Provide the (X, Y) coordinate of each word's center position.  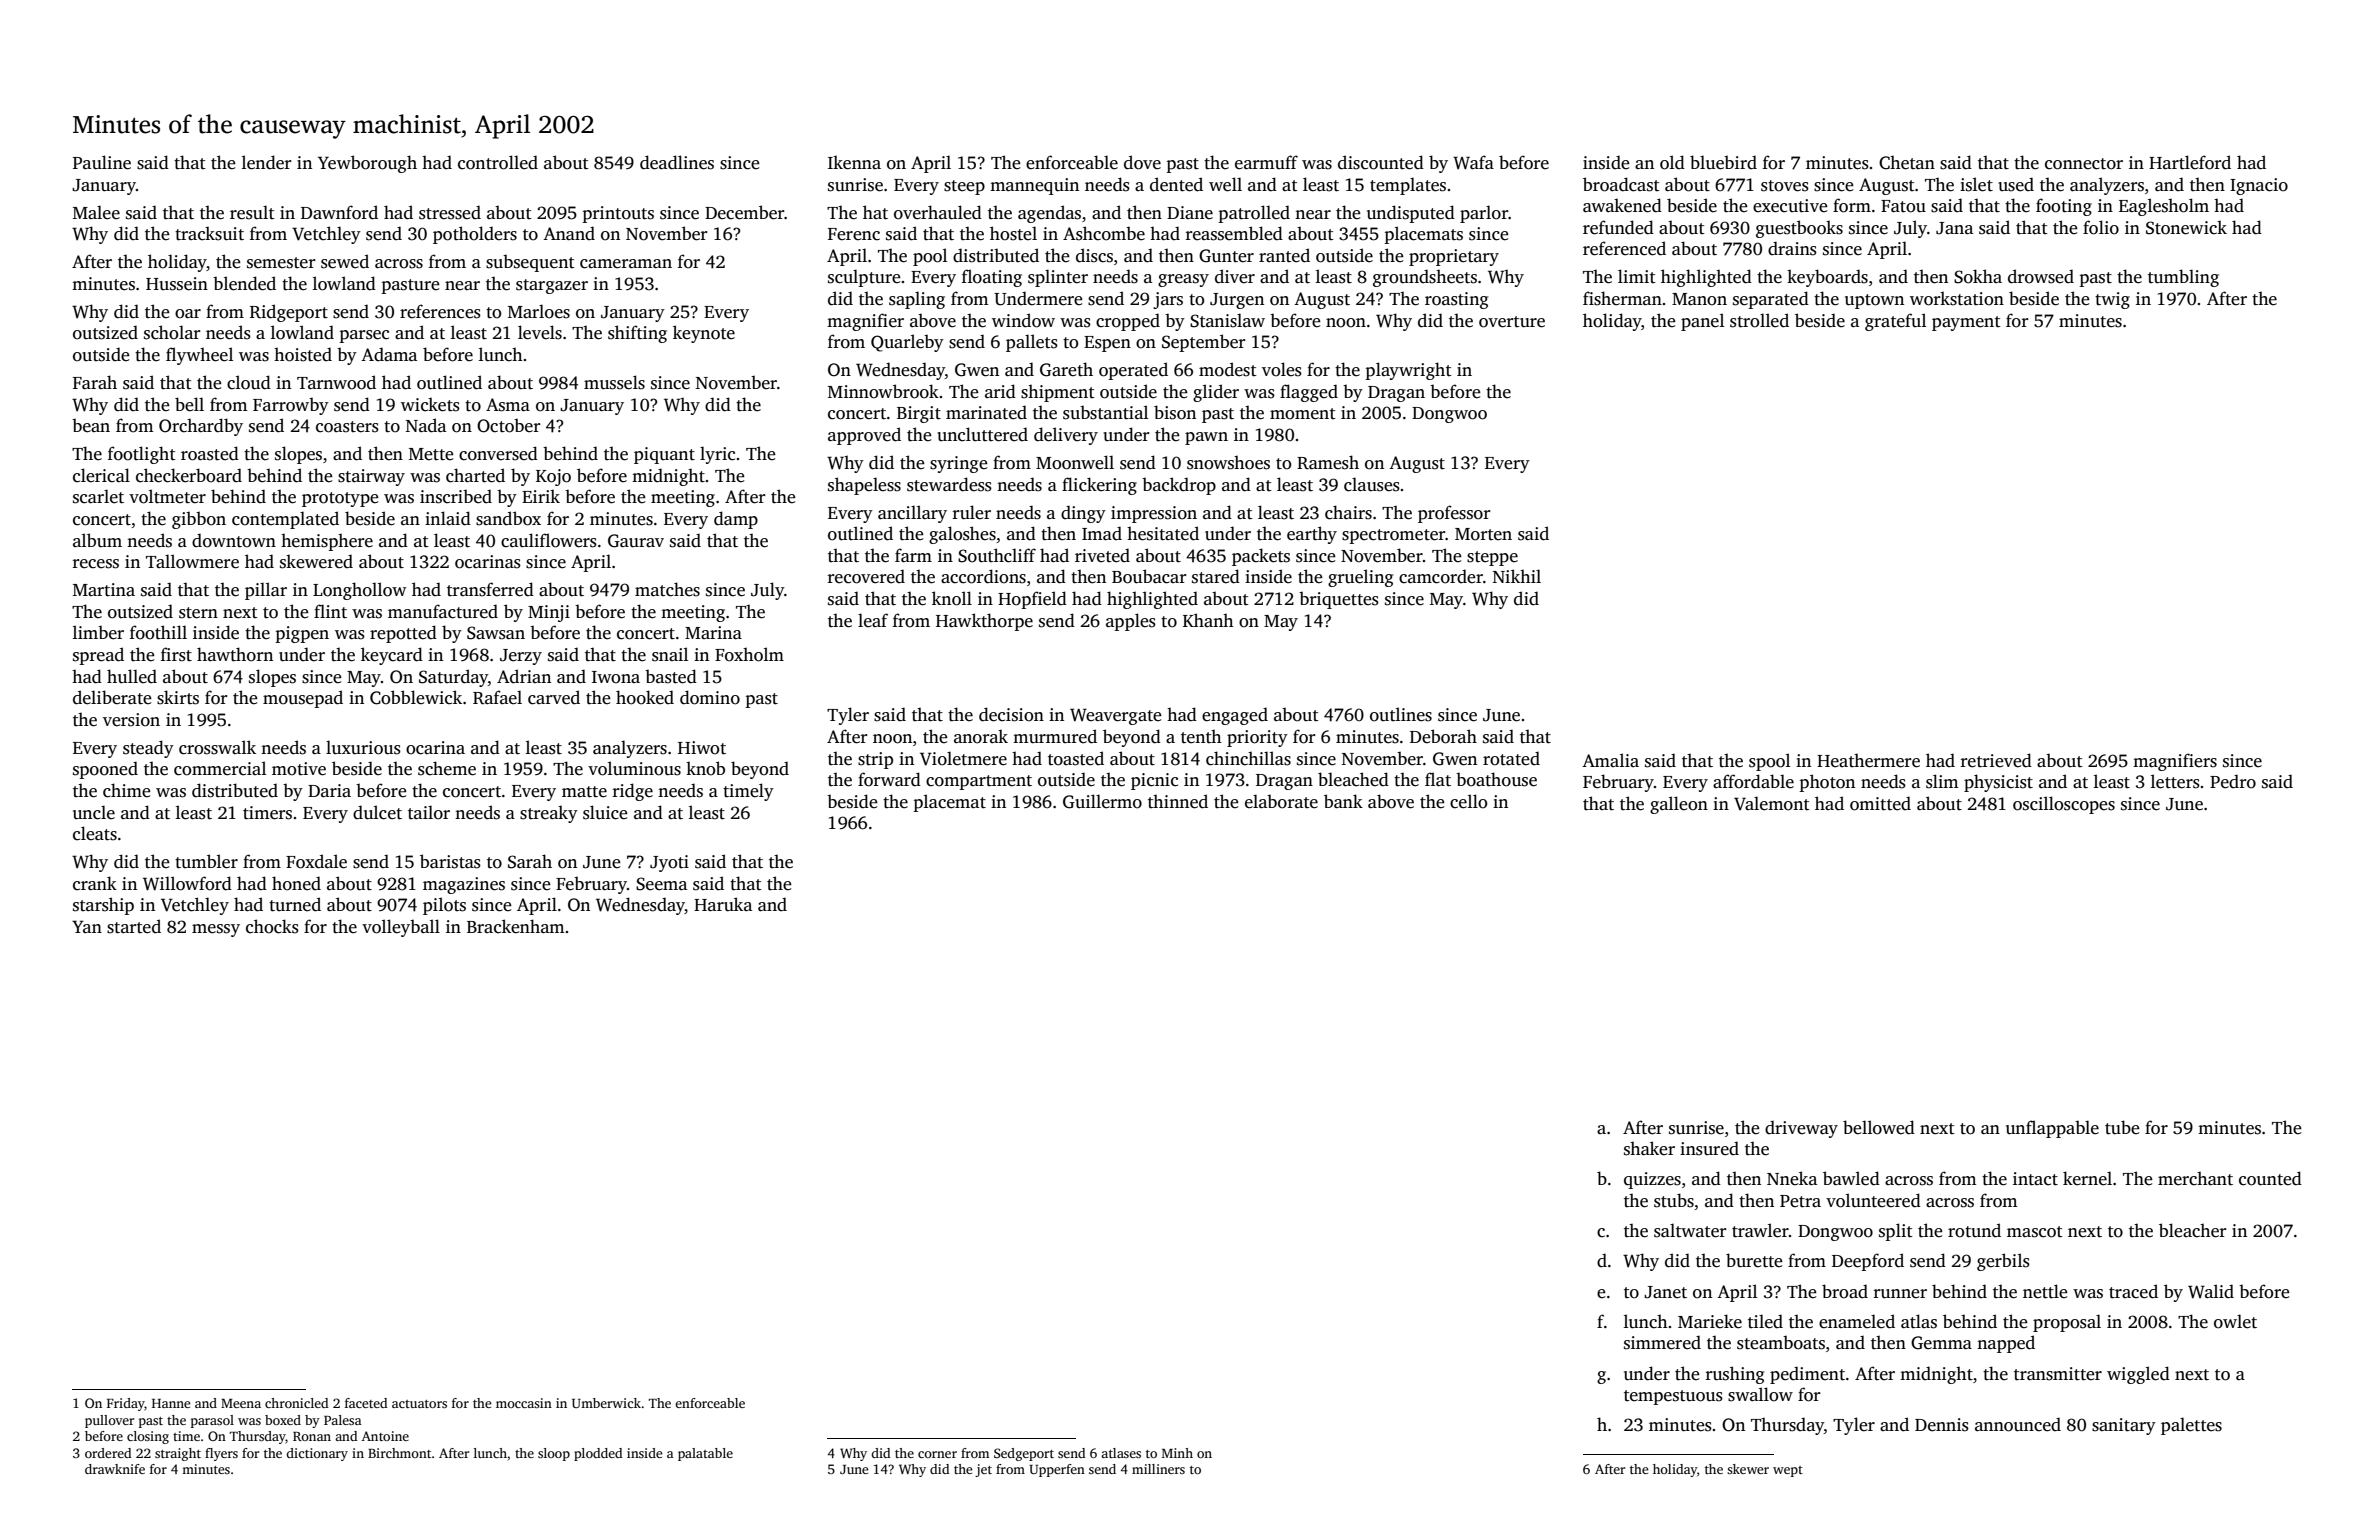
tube (2122, 1127)
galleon (1679, 805)
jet (983, 1470)
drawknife (115, 1469)
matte (584, 792)
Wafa (1473, 162)
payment (1966, 323)
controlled (498, 162)
